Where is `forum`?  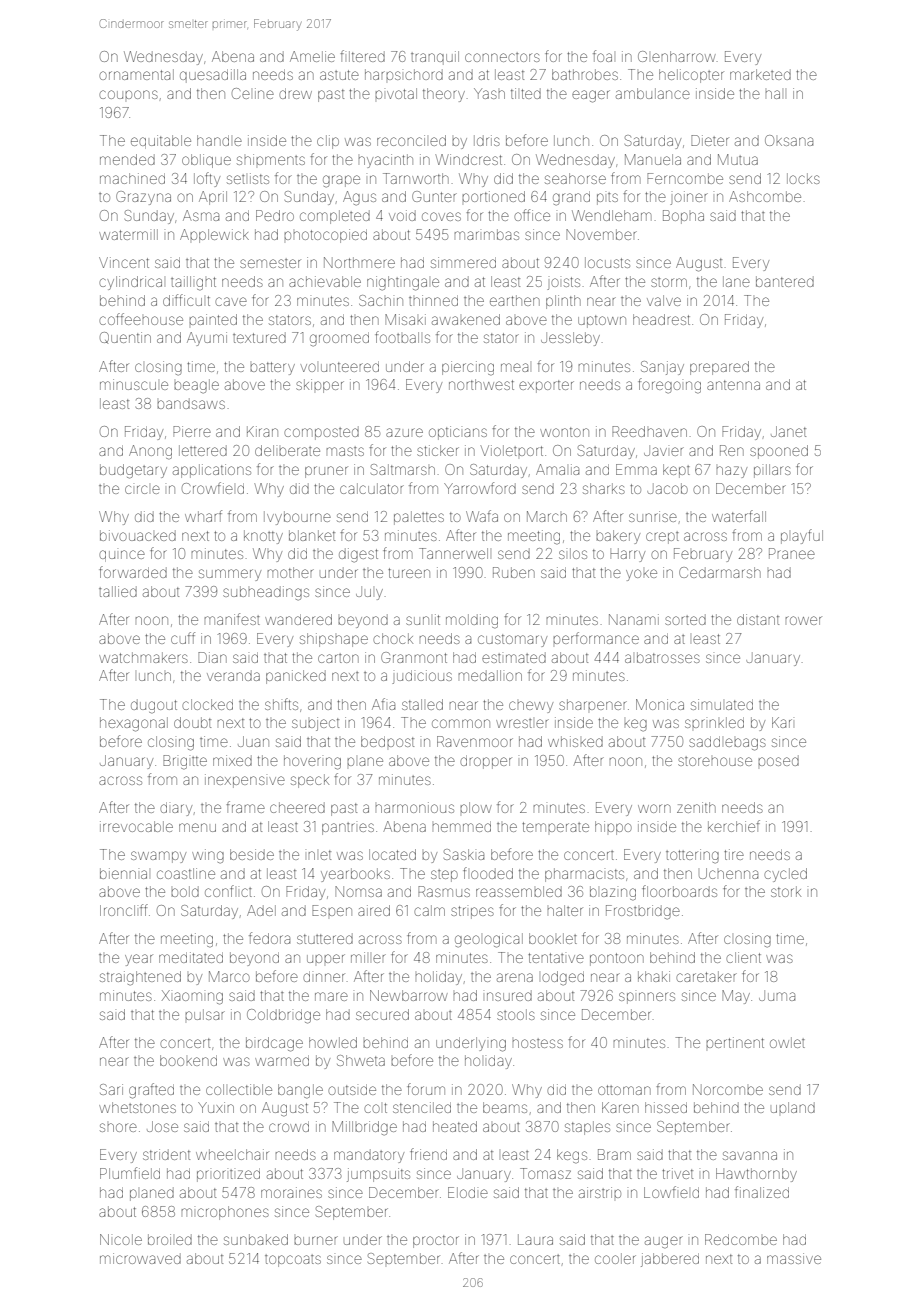 forum is located at coordinates (426, 1089).
